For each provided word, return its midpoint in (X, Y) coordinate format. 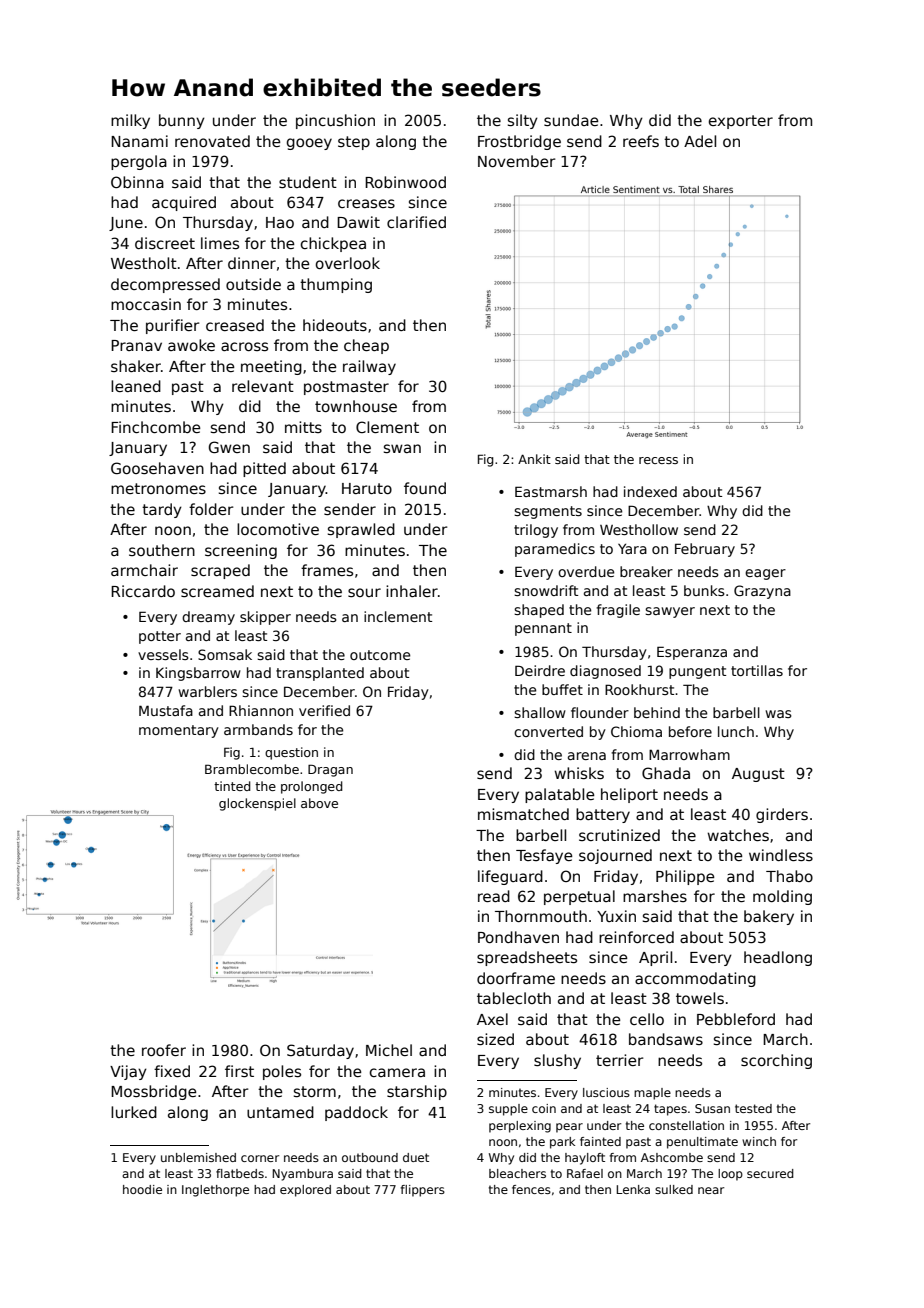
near (711, 1190)
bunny (182, 121)
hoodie (142, 1189)
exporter (741, 122)
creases (366, 203)
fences (531, 1189)
